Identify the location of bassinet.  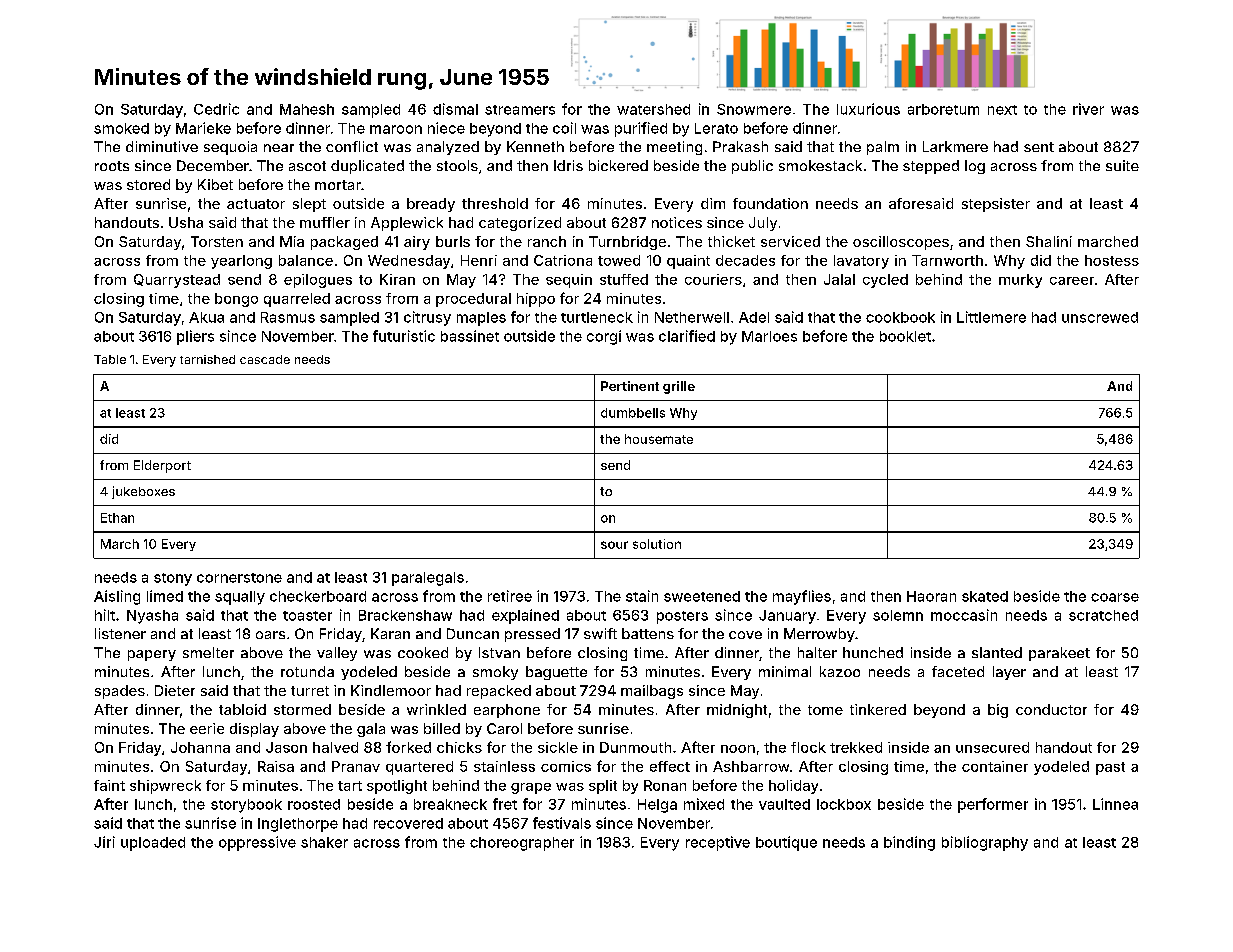
(470, 336).
